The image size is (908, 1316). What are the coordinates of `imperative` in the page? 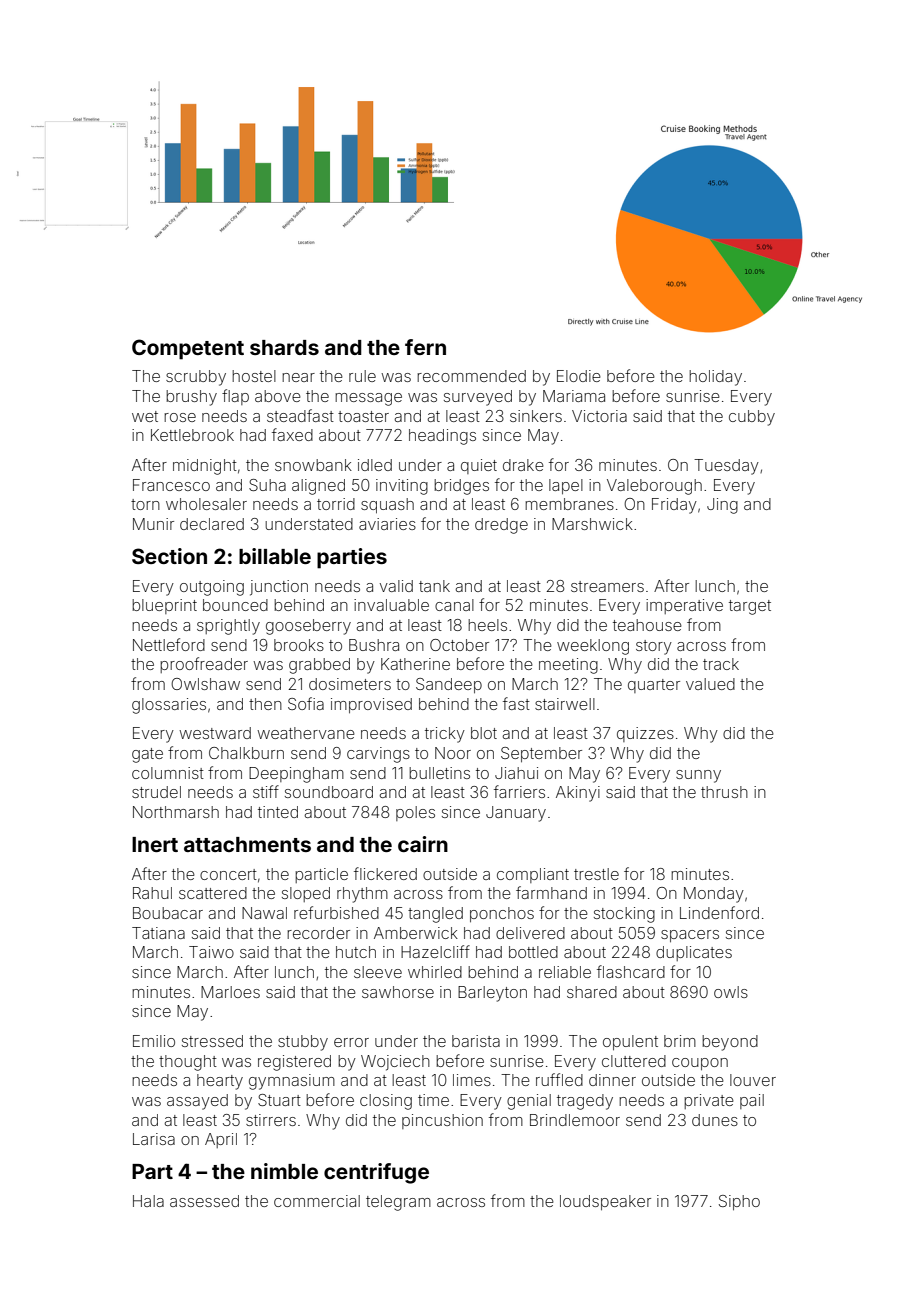 It's located at (684, 606).
